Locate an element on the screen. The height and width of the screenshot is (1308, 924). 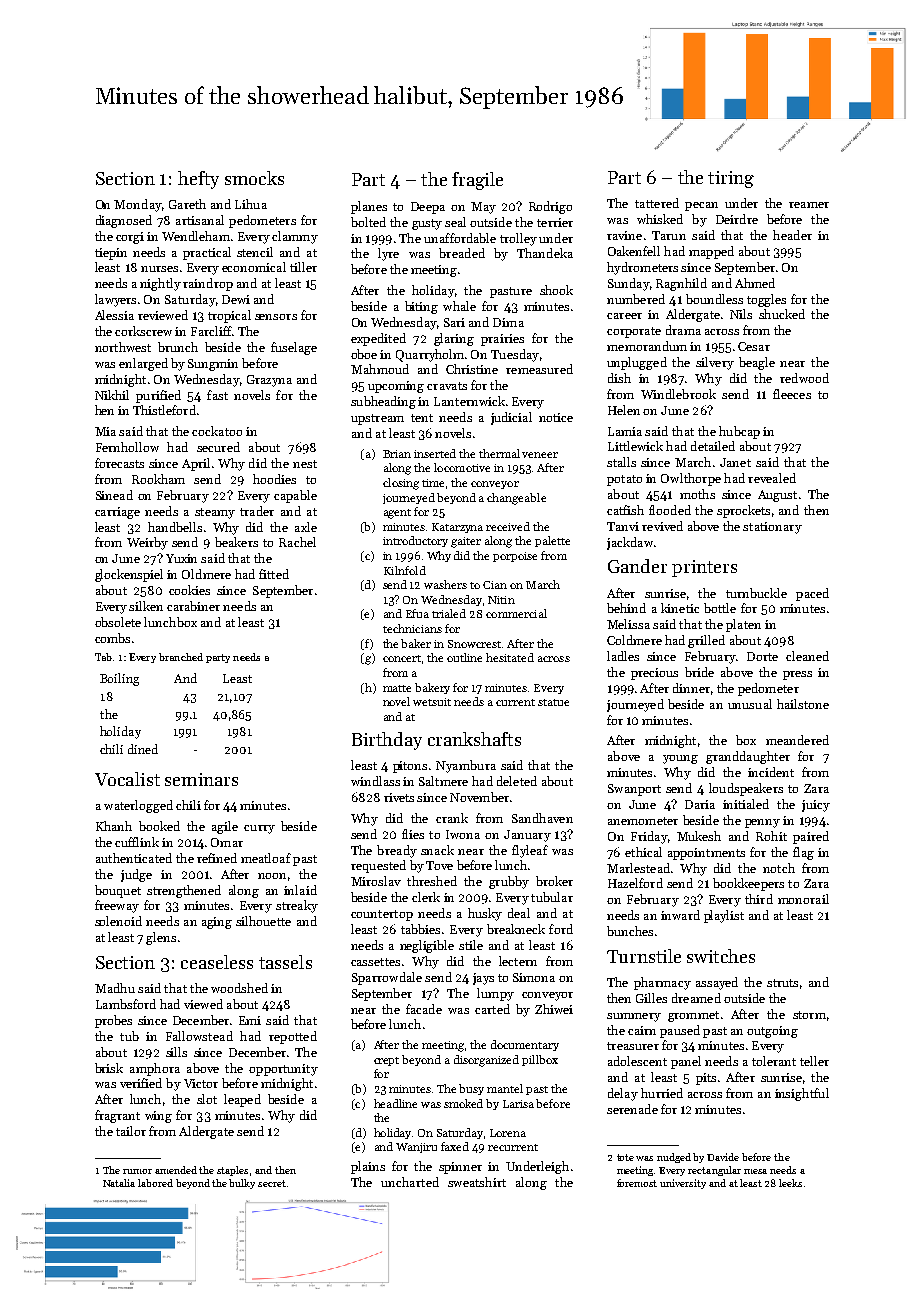
Grazyna is located at coordinates (269, 381).
